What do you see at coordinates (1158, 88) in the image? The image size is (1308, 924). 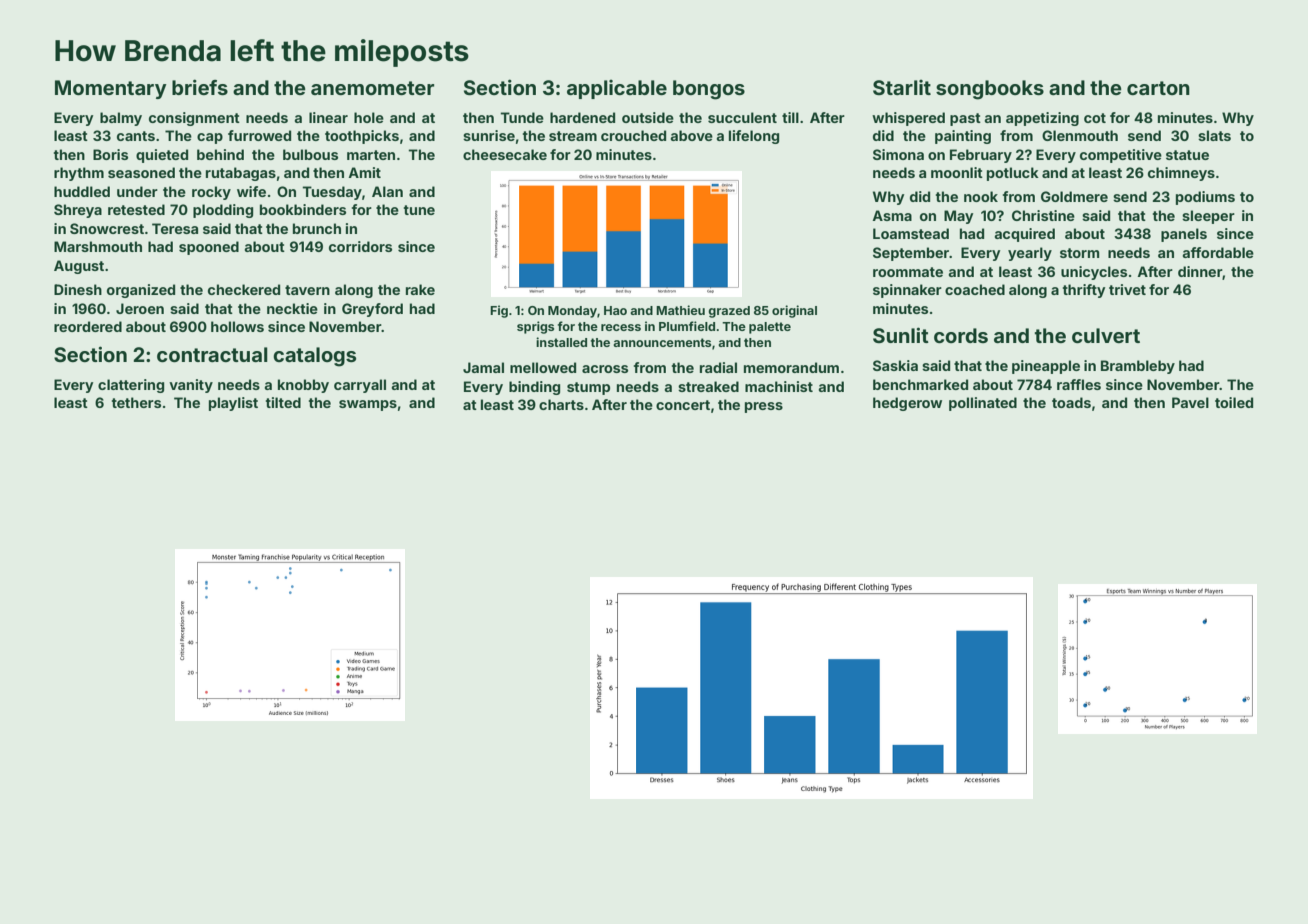 I see `carton` at bounding box center [1158, 88].
